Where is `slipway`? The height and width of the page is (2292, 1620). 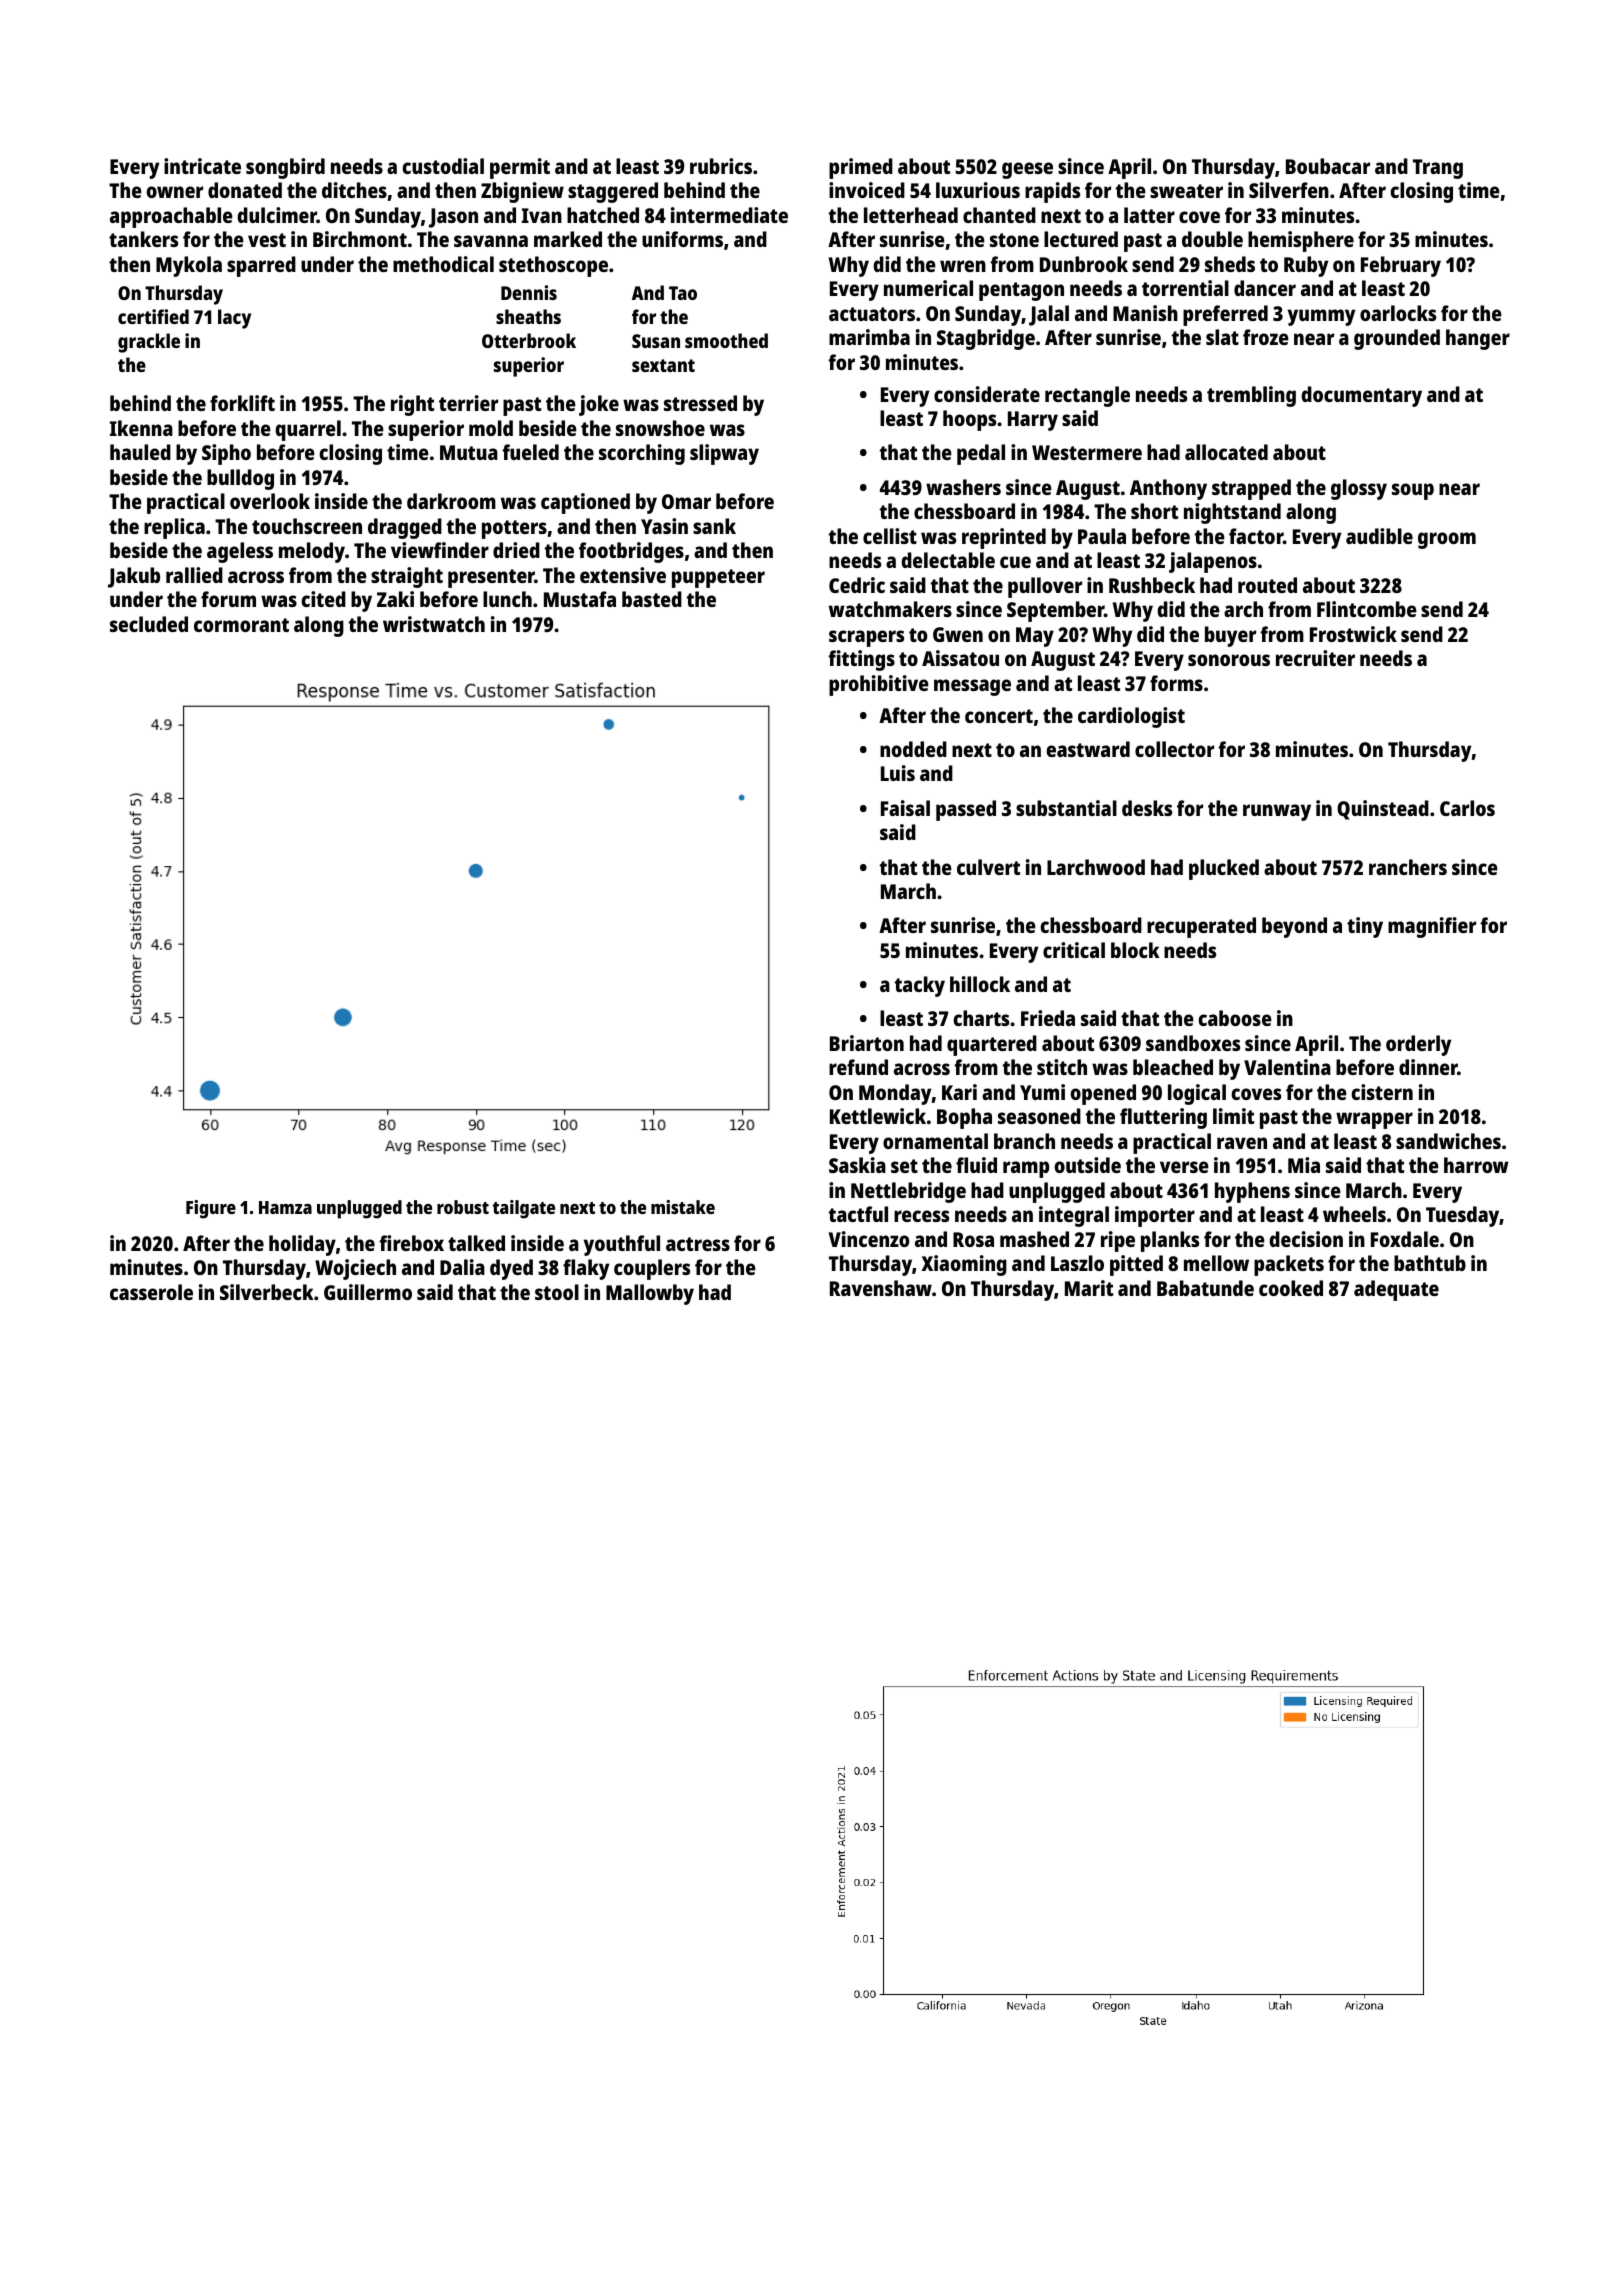 slipway is located at coordinates (724, 454).
